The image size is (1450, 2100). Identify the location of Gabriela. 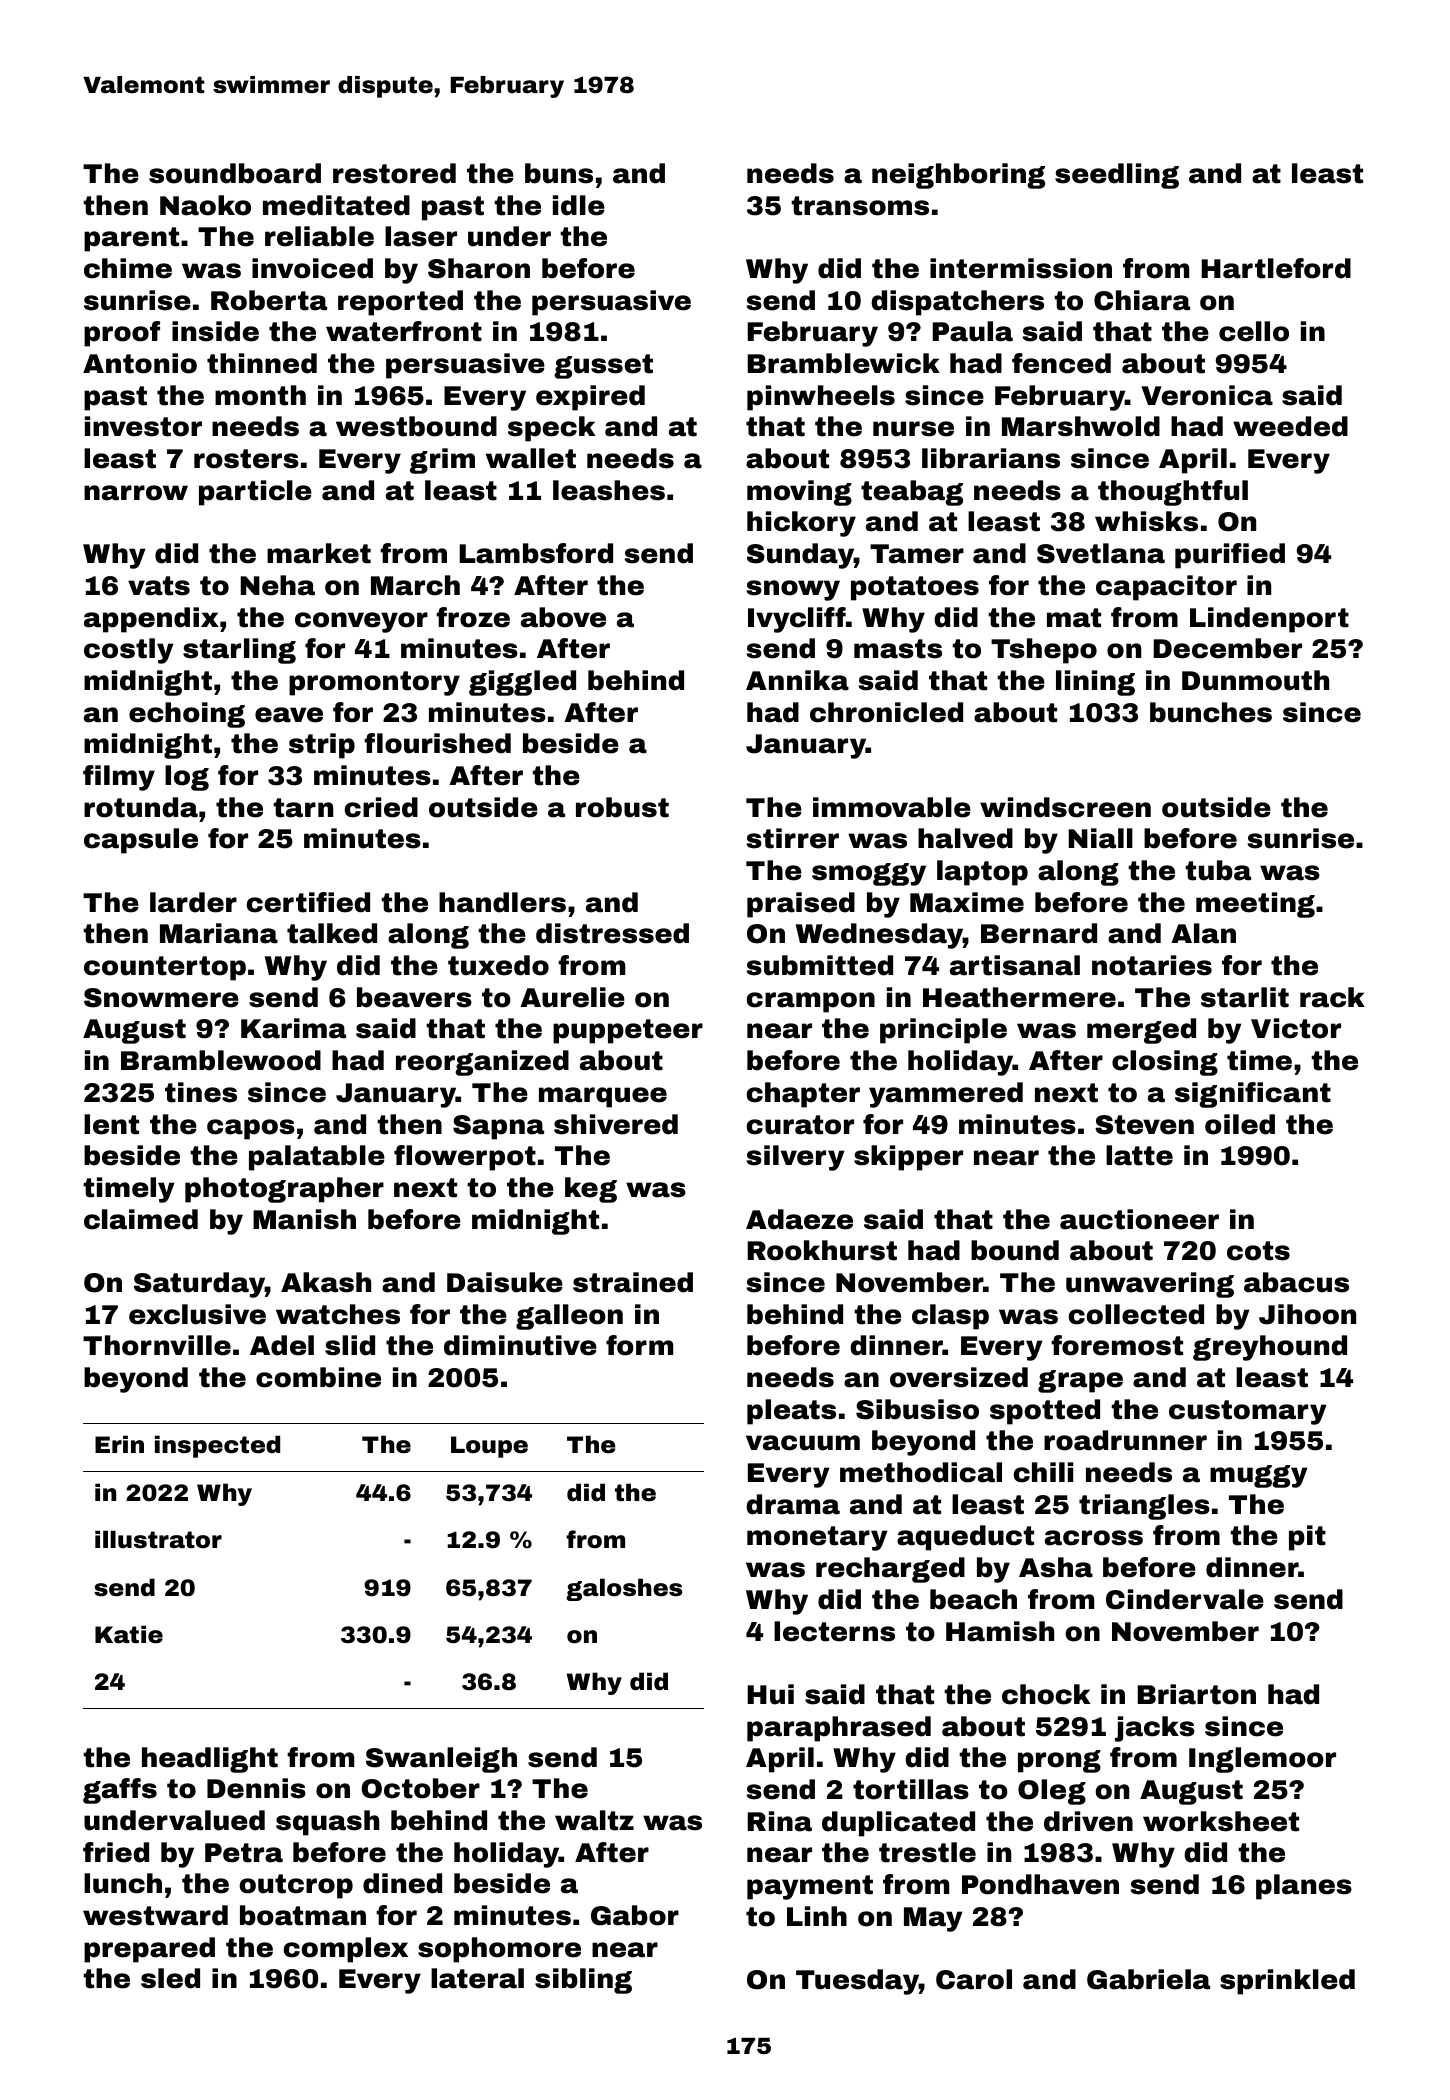
(1148, 1979).
